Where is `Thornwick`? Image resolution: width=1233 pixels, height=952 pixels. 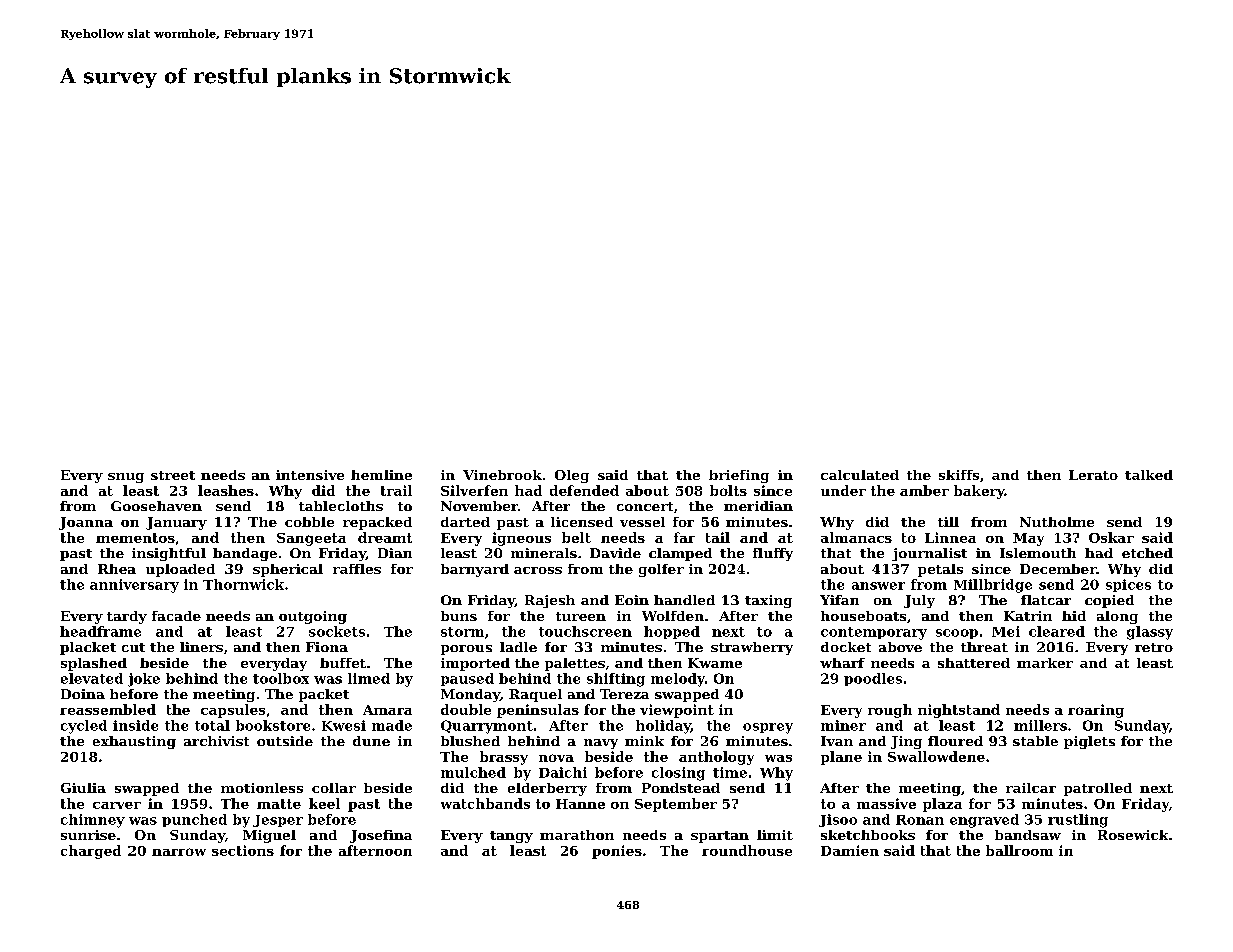
Thornwick is located at coordinates (243, 584).
